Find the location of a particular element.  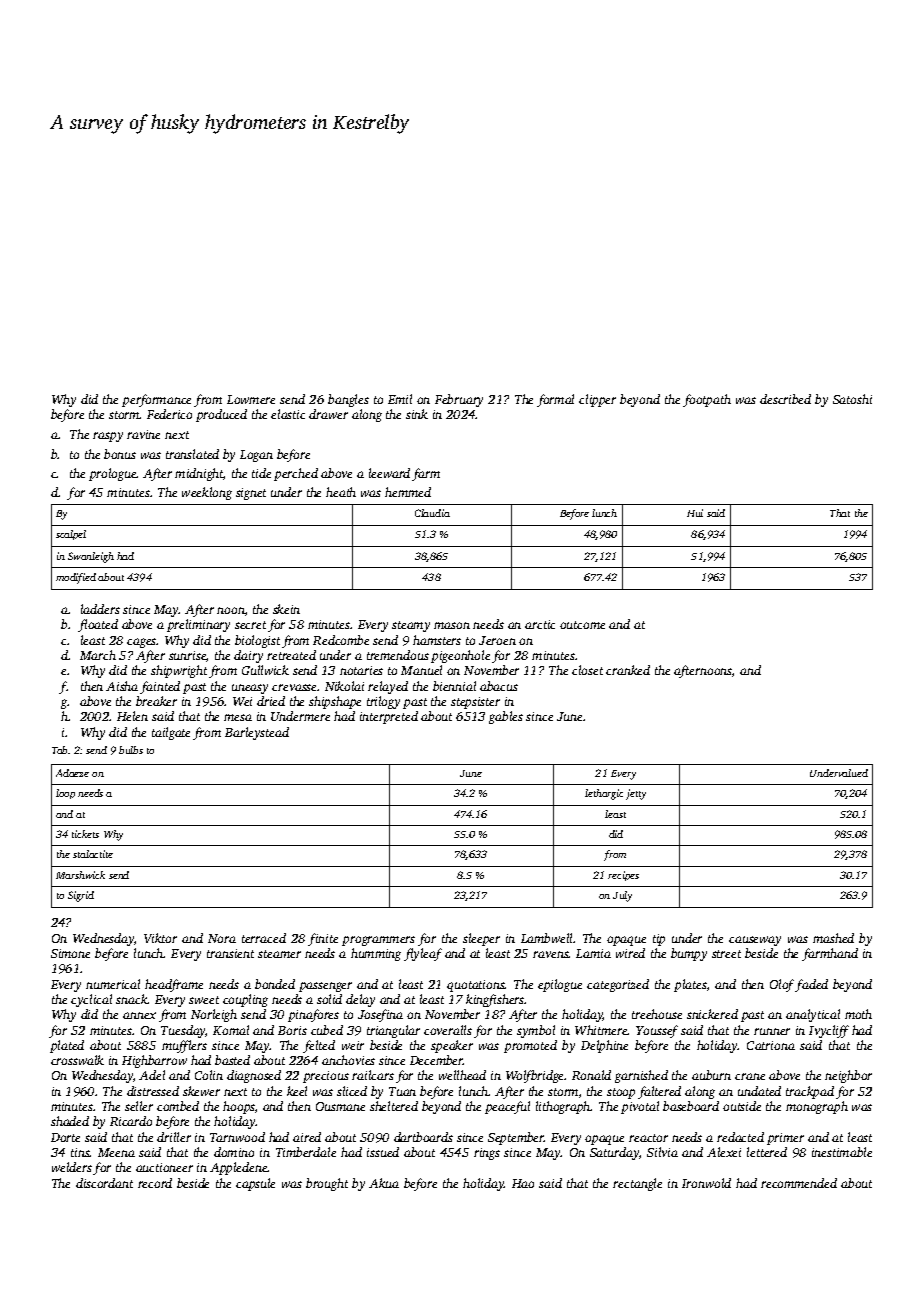

jetty is located at coordinates (636, 794).
